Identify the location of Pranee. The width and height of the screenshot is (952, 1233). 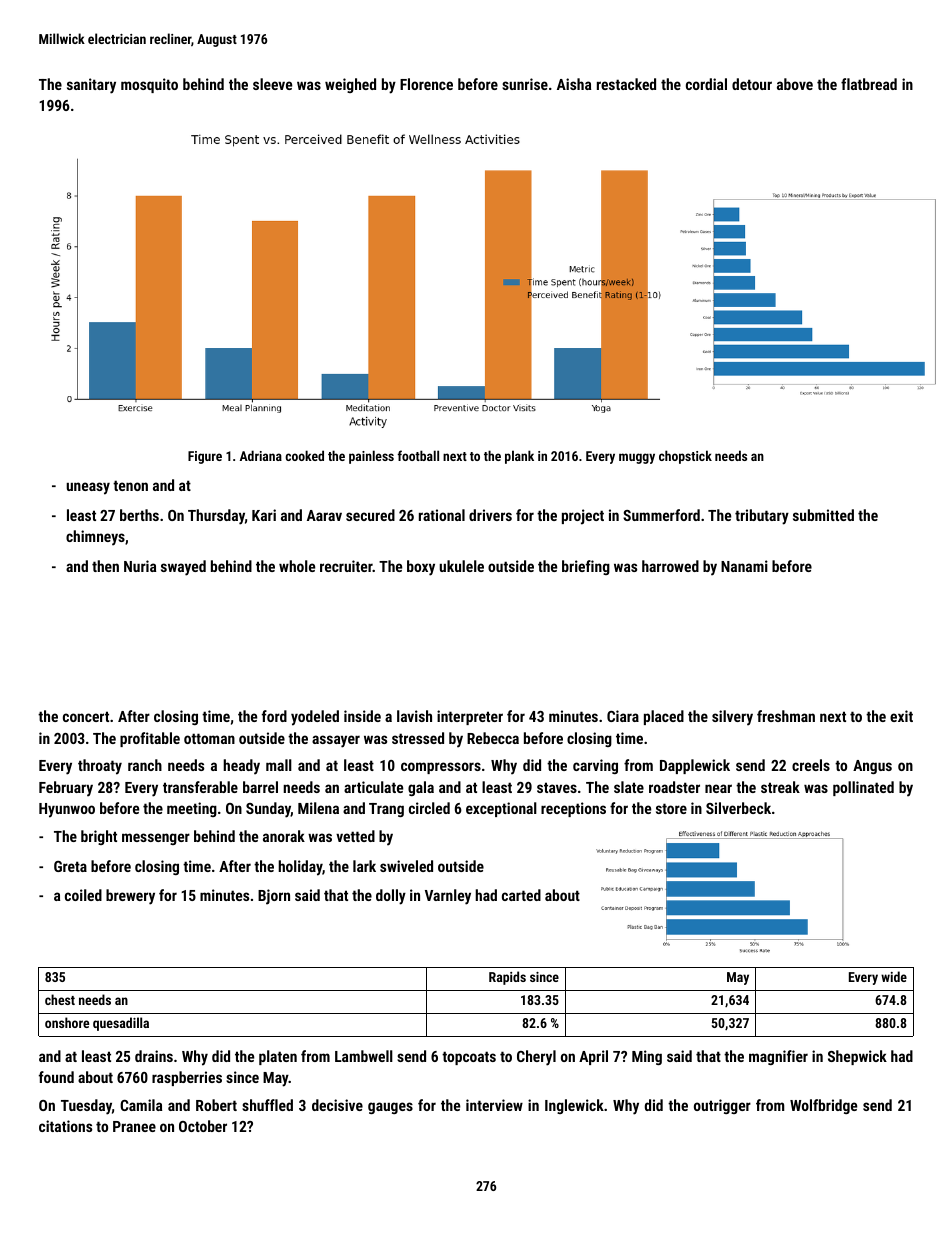
(134, 1126).
